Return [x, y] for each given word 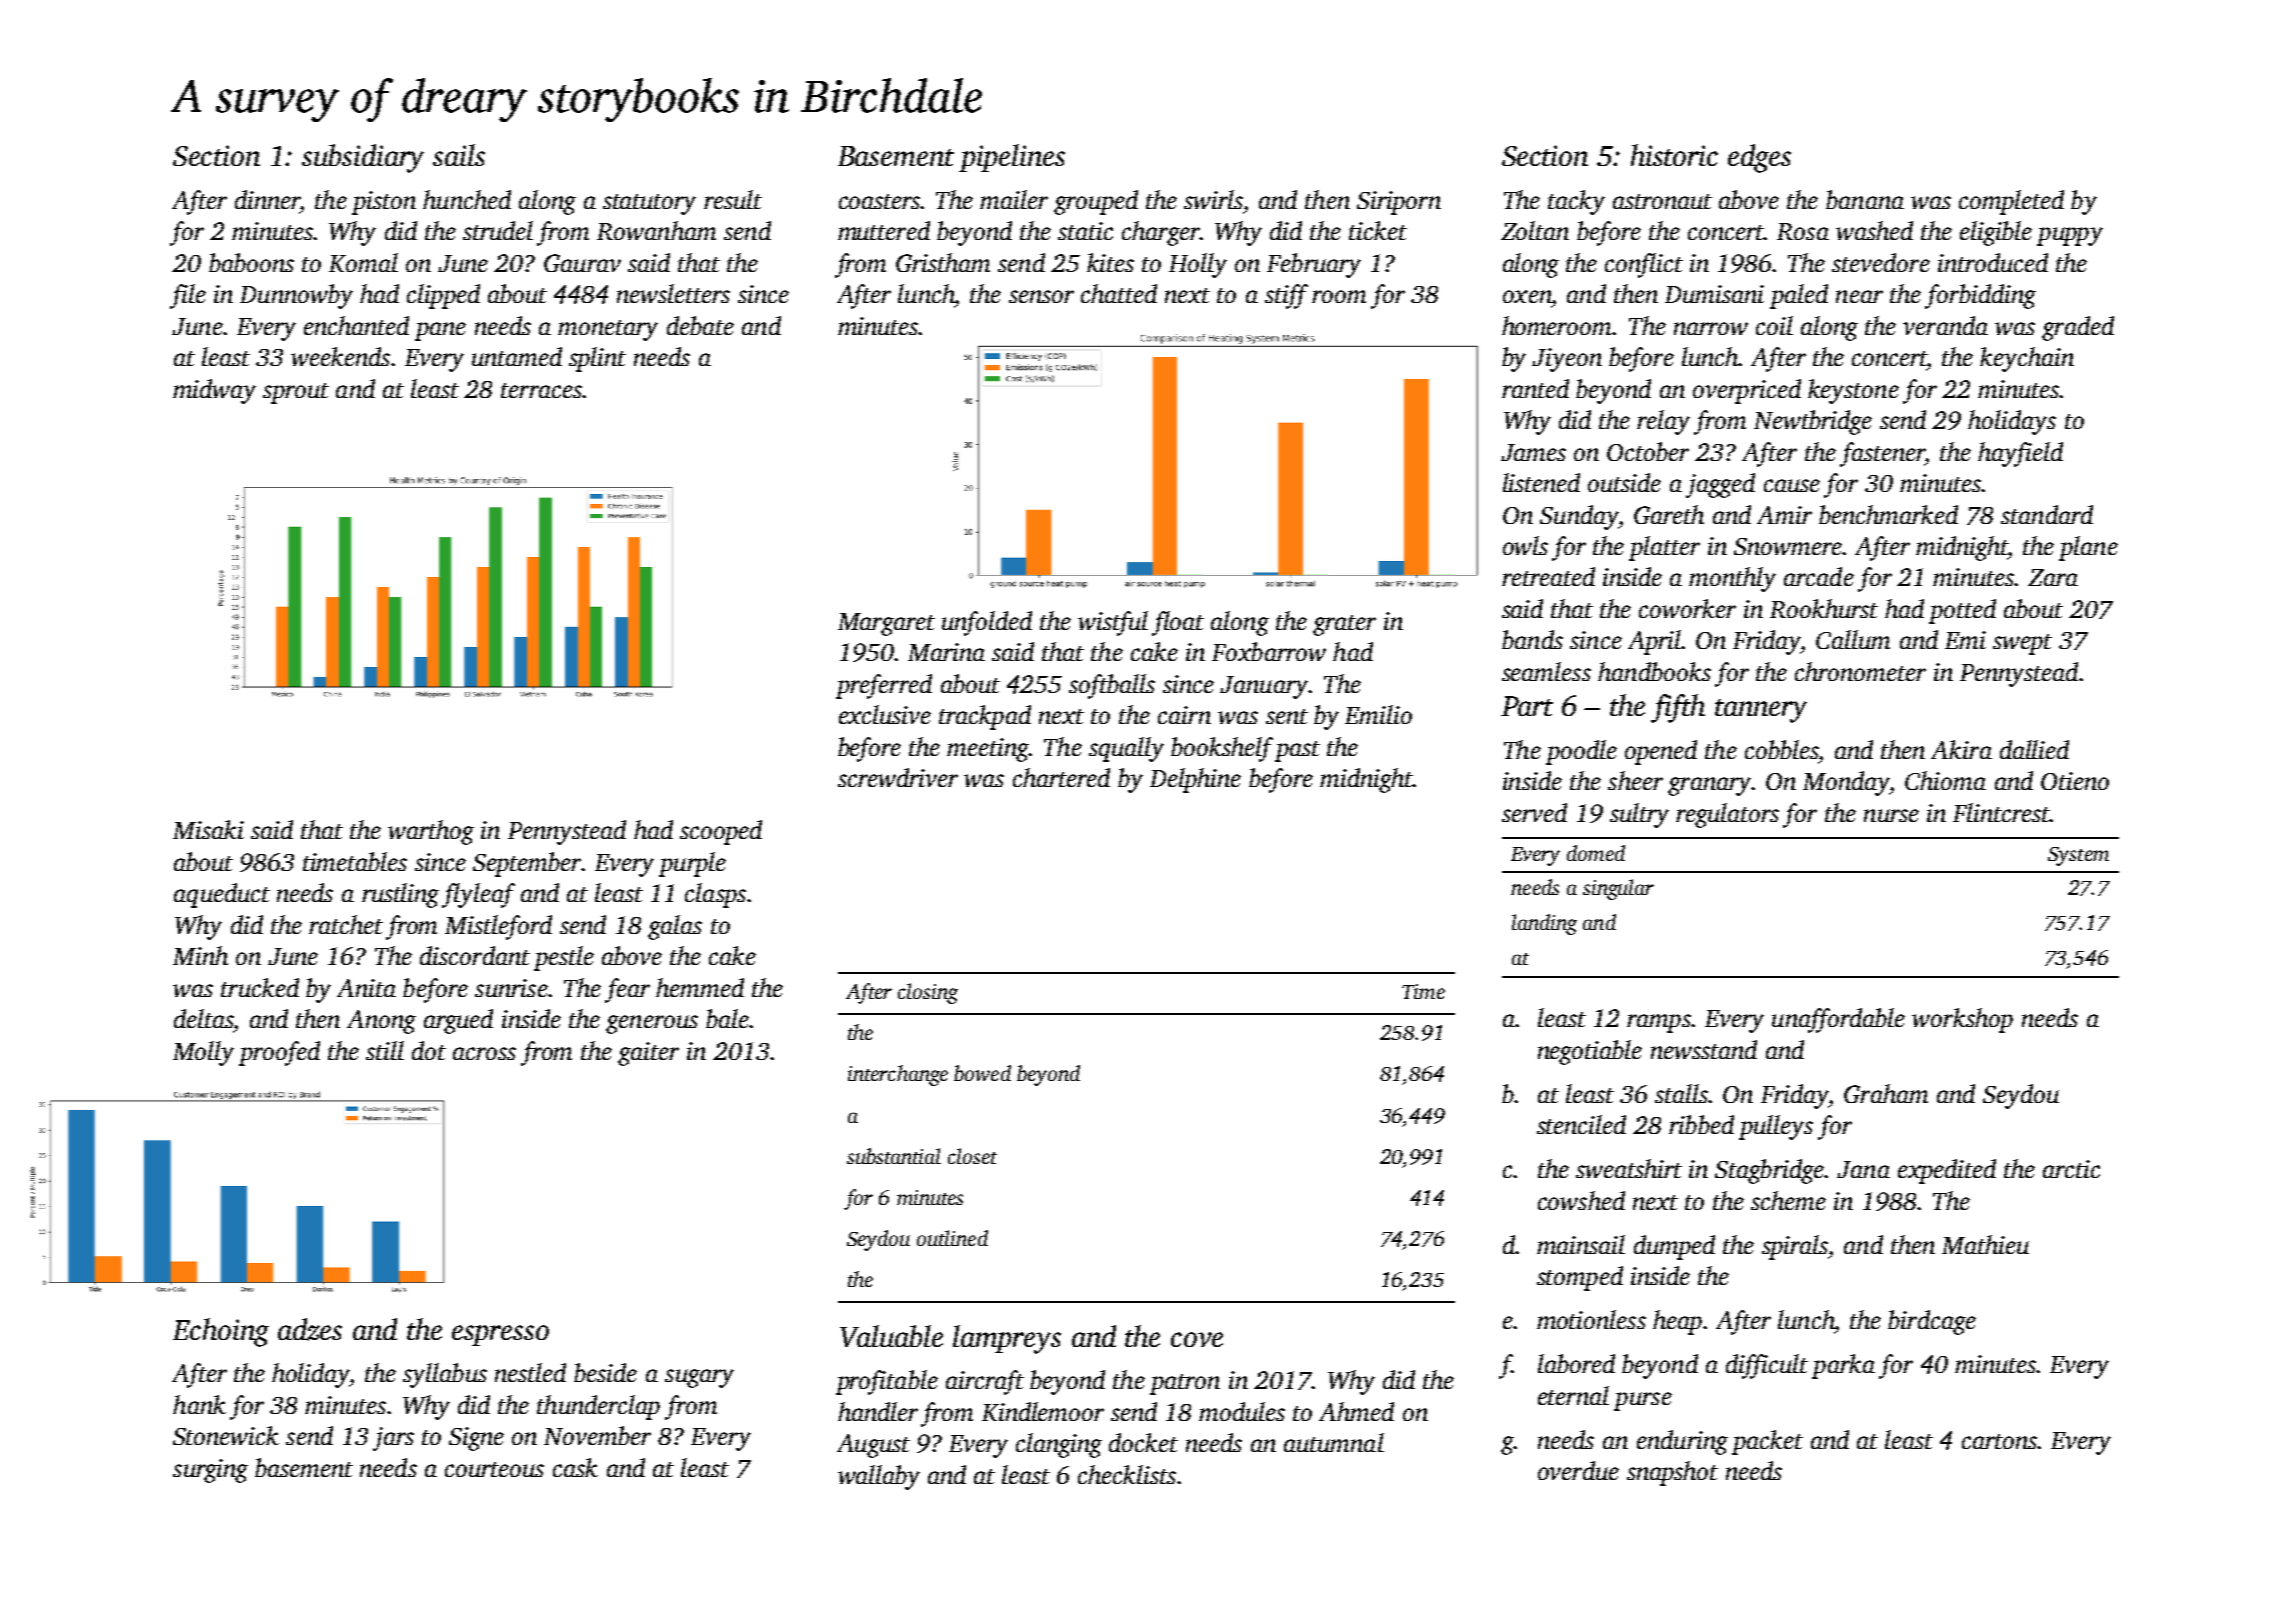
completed [2011, 202]
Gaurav [582, 263]
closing [928, 993]
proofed [279, 1053]
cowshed [1581, 1200]
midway [214, 391]
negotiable [1590, 1052]
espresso [500, 1335]
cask [575, 1467]
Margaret [886, 624]
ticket [1378, 230]
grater [1344, 625]
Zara [2053, 577]
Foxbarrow [1269, 651]
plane [2088, 548]
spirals [1795, 1247]
